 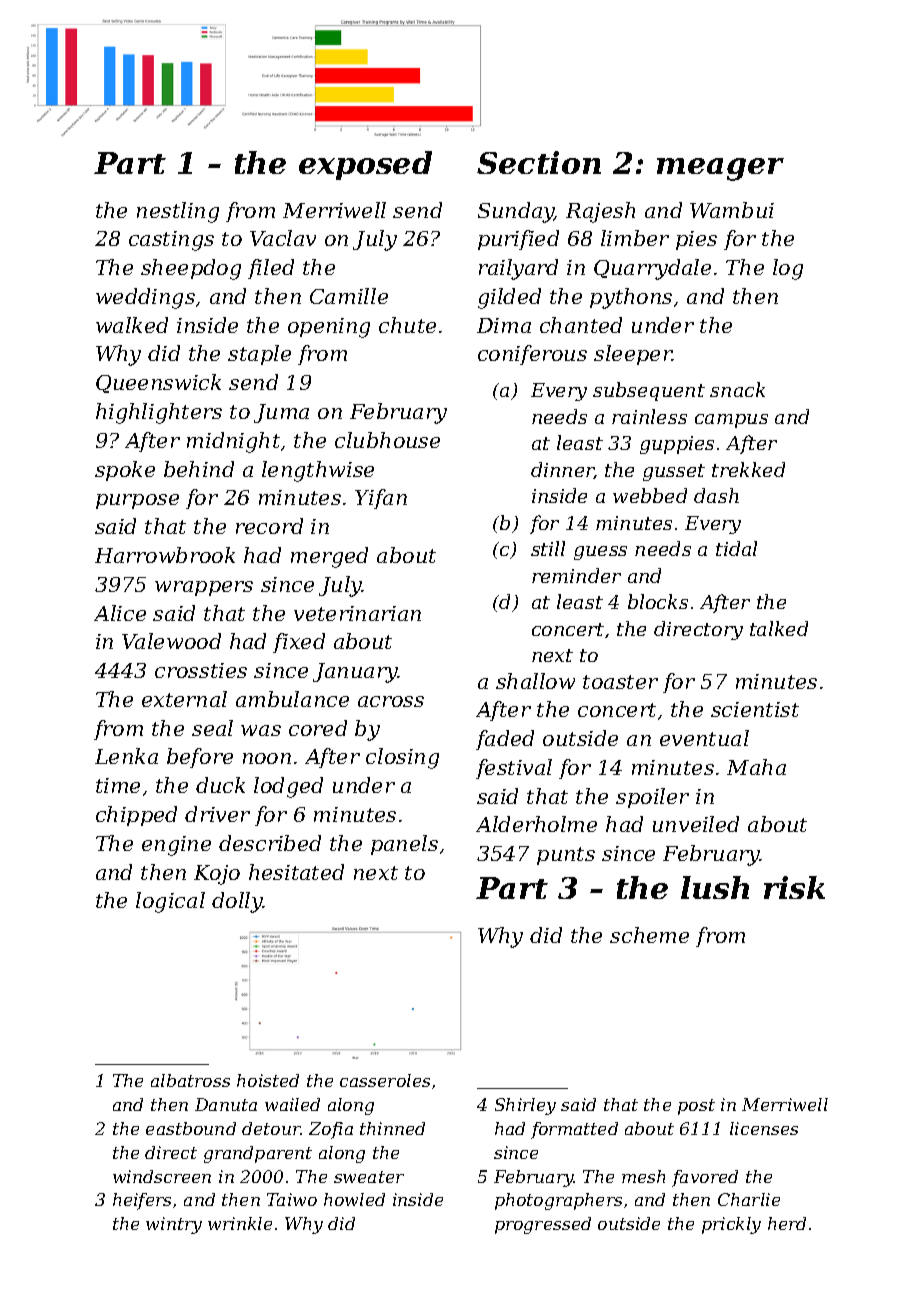 What do you see at coordinates (365, 165) in the page?
I see `exposed` at bounding box center [365, 165].
